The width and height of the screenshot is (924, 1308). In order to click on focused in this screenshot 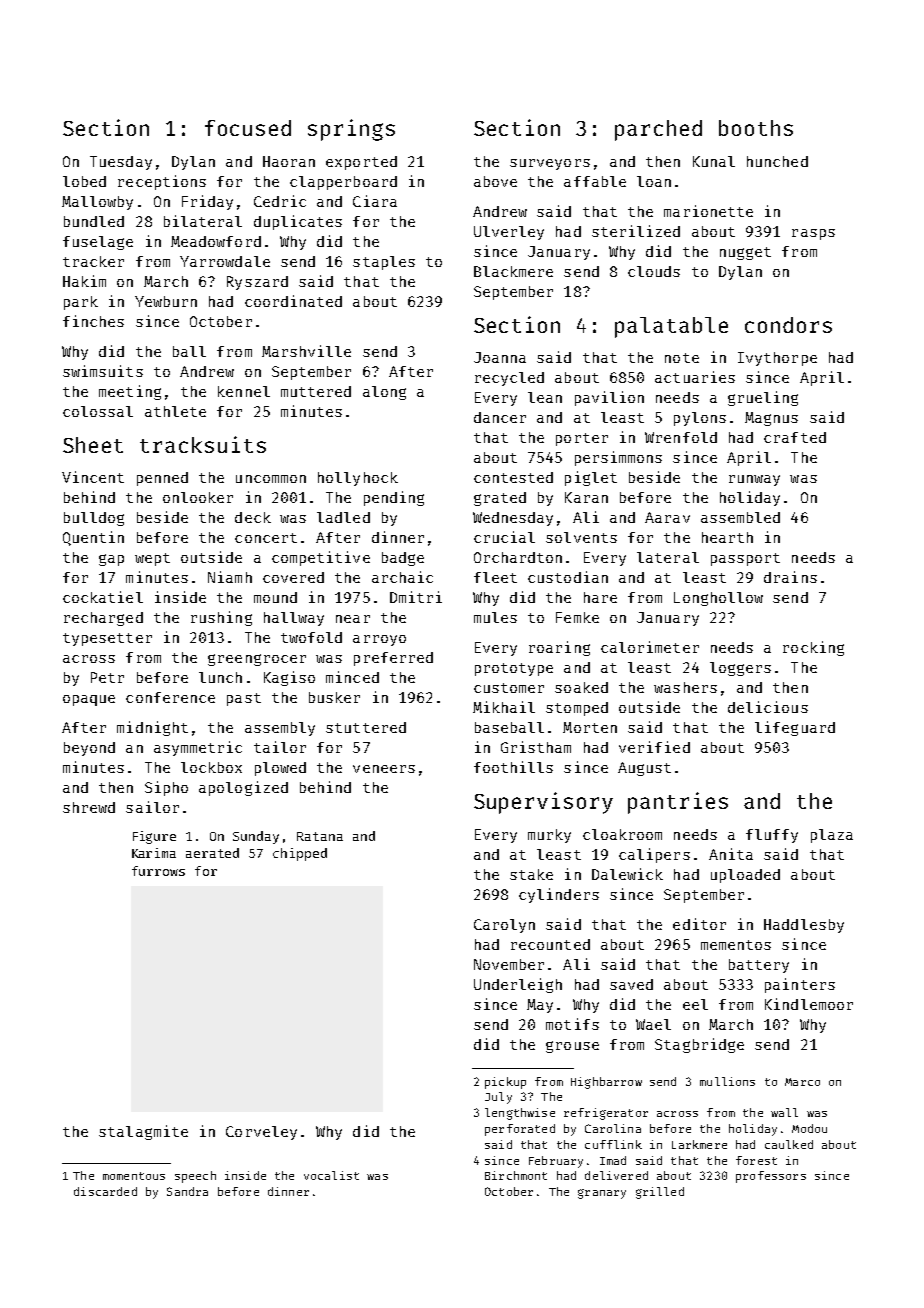, I will do `click(248, 128)`.
